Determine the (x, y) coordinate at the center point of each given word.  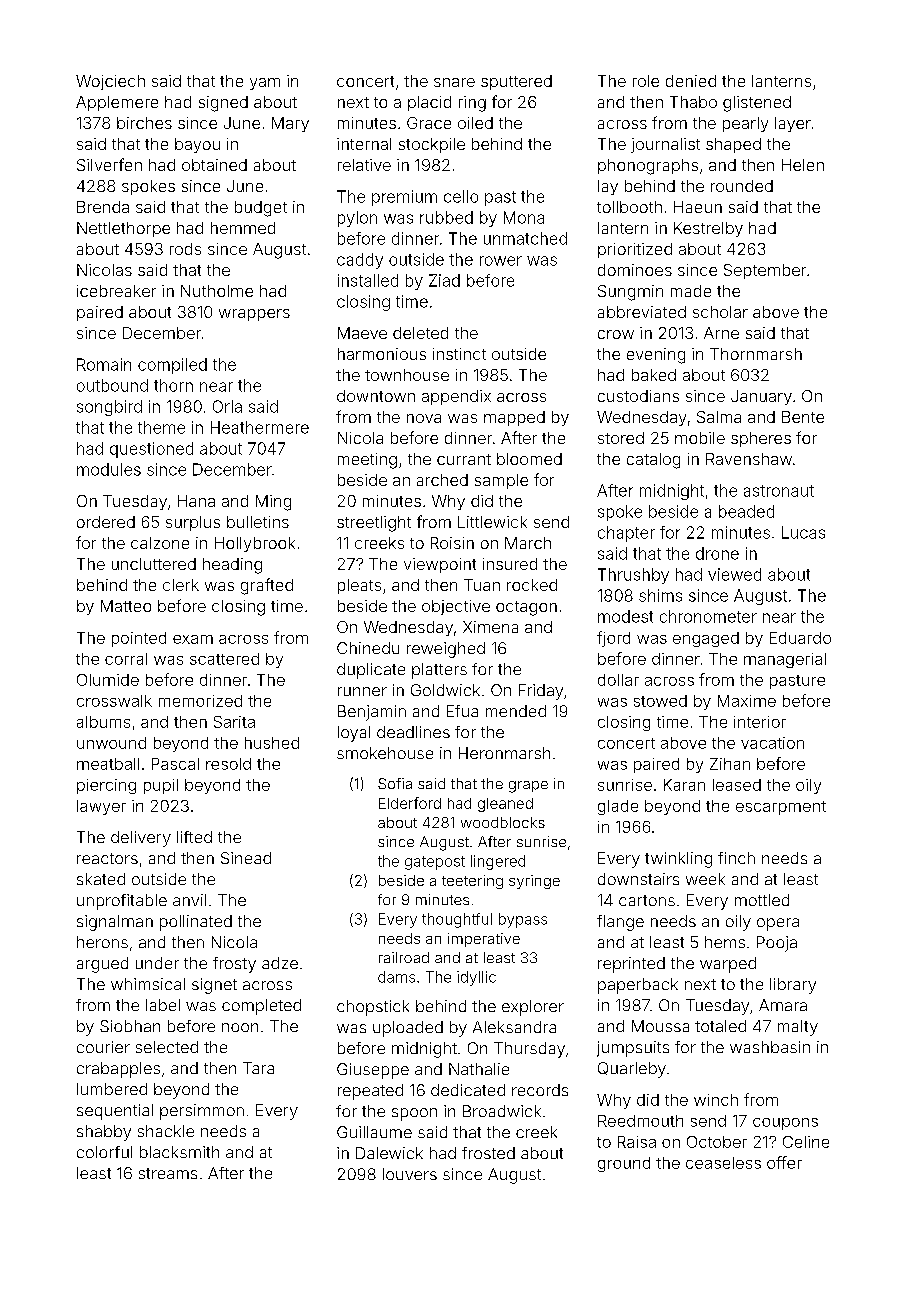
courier (103, 1047)
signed (223, 104)
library (793, 986)
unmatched (525, 238)
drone (717, 553)
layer (793, 124)
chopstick (373, 1008)
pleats (359, 586)
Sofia (395, 783)
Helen (803, 165)
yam (265, 84)
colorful (104, 1152)
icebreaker (116, 291)
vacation (772, 743)
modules (109, 469)
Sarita (234, 722)
